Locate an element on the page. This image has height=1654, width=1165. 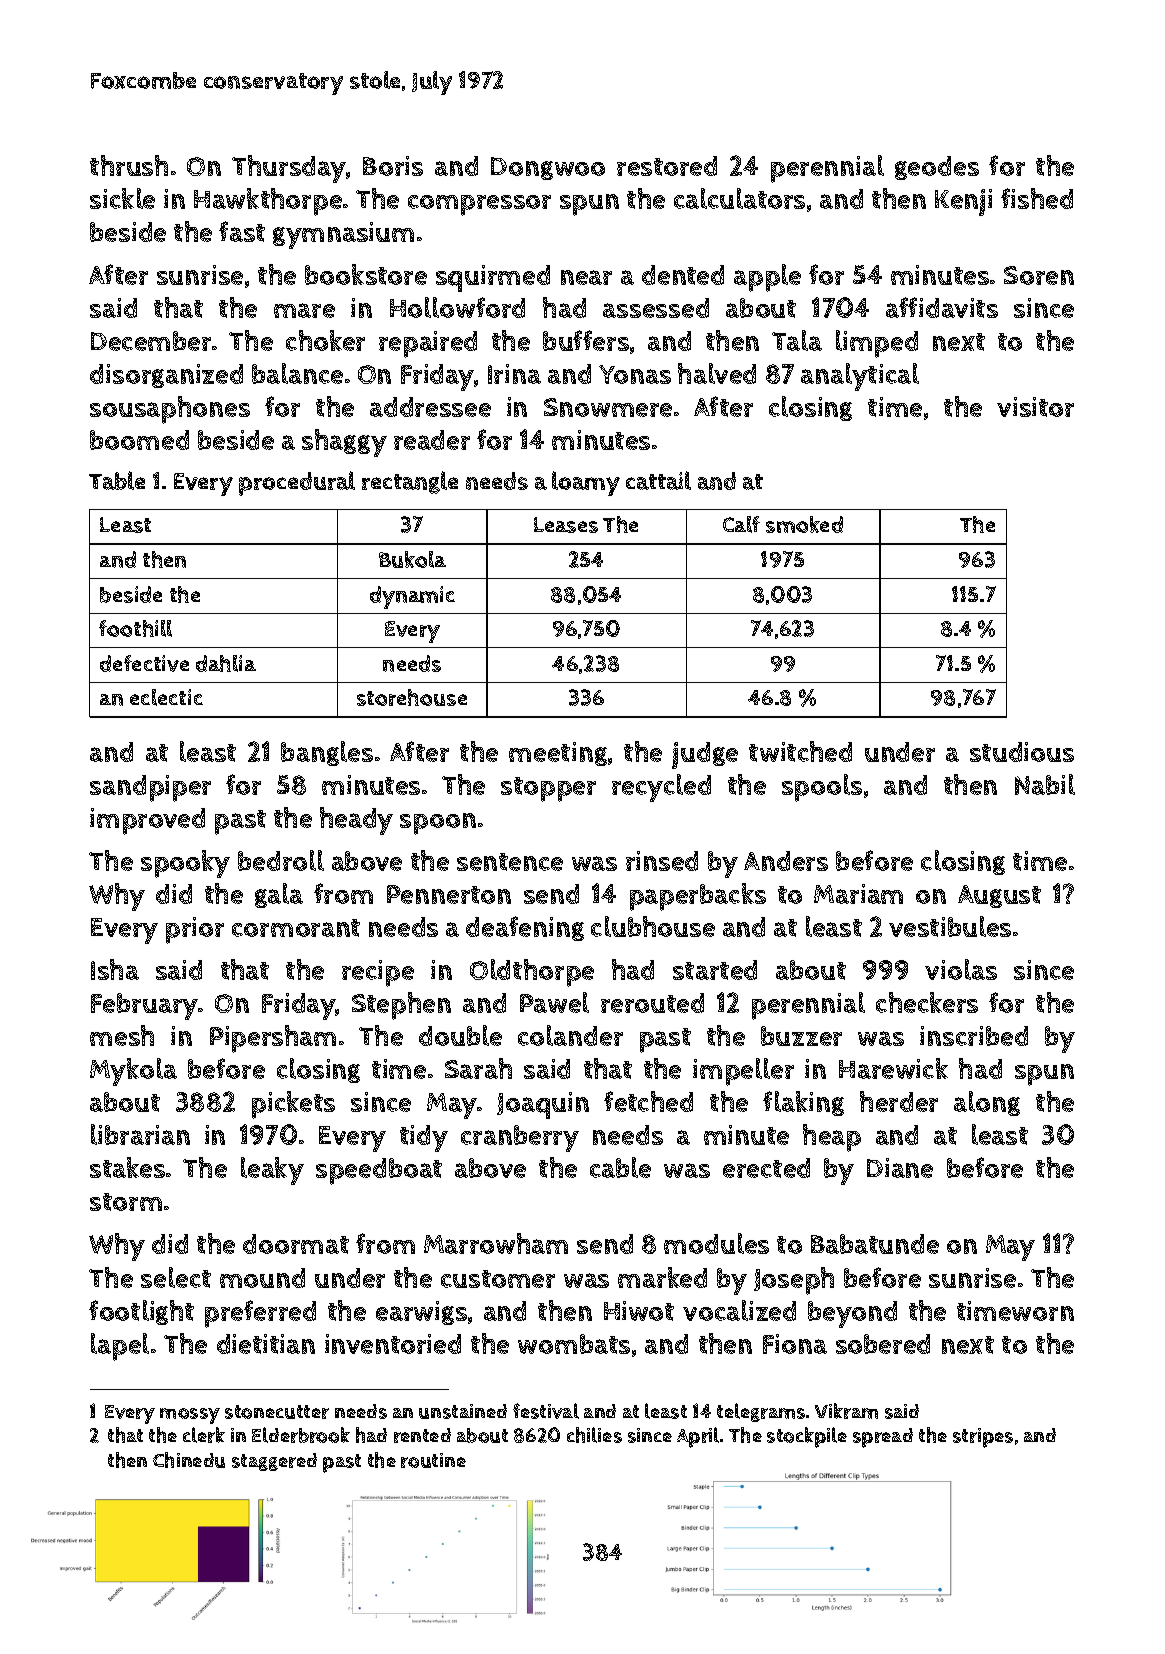
Hawkthorpe is located at coordinates (268, 202).
